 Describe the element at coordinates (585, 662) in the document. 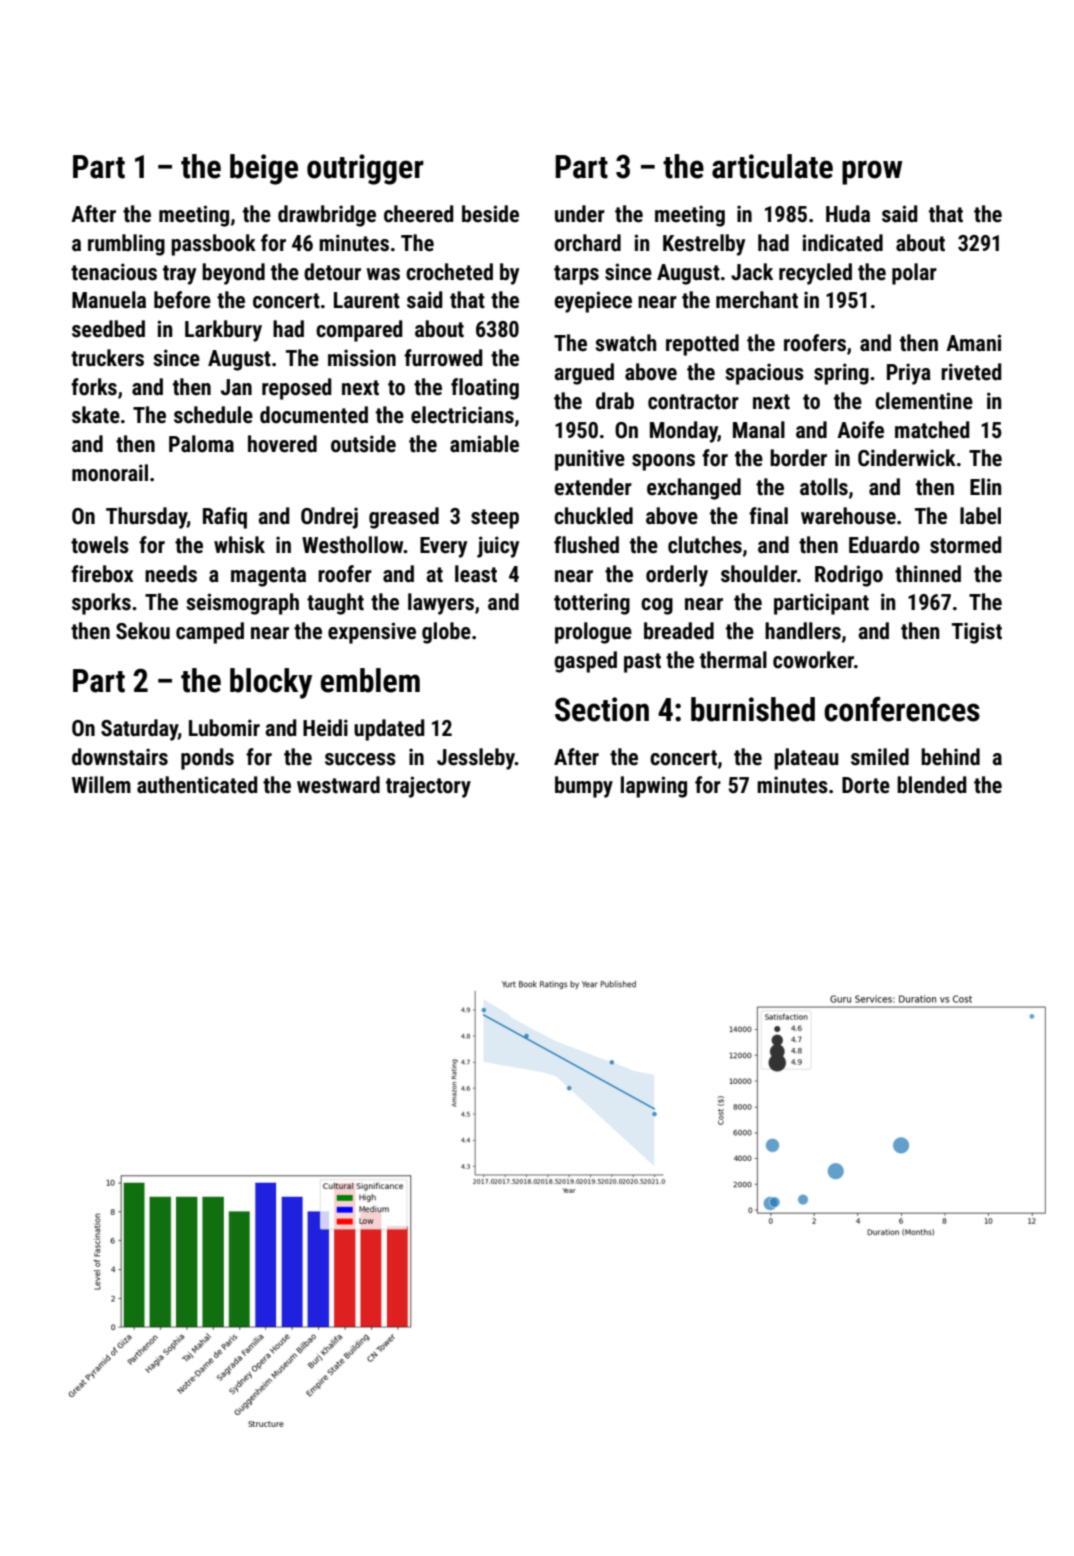

I see `gasped` at that location.
